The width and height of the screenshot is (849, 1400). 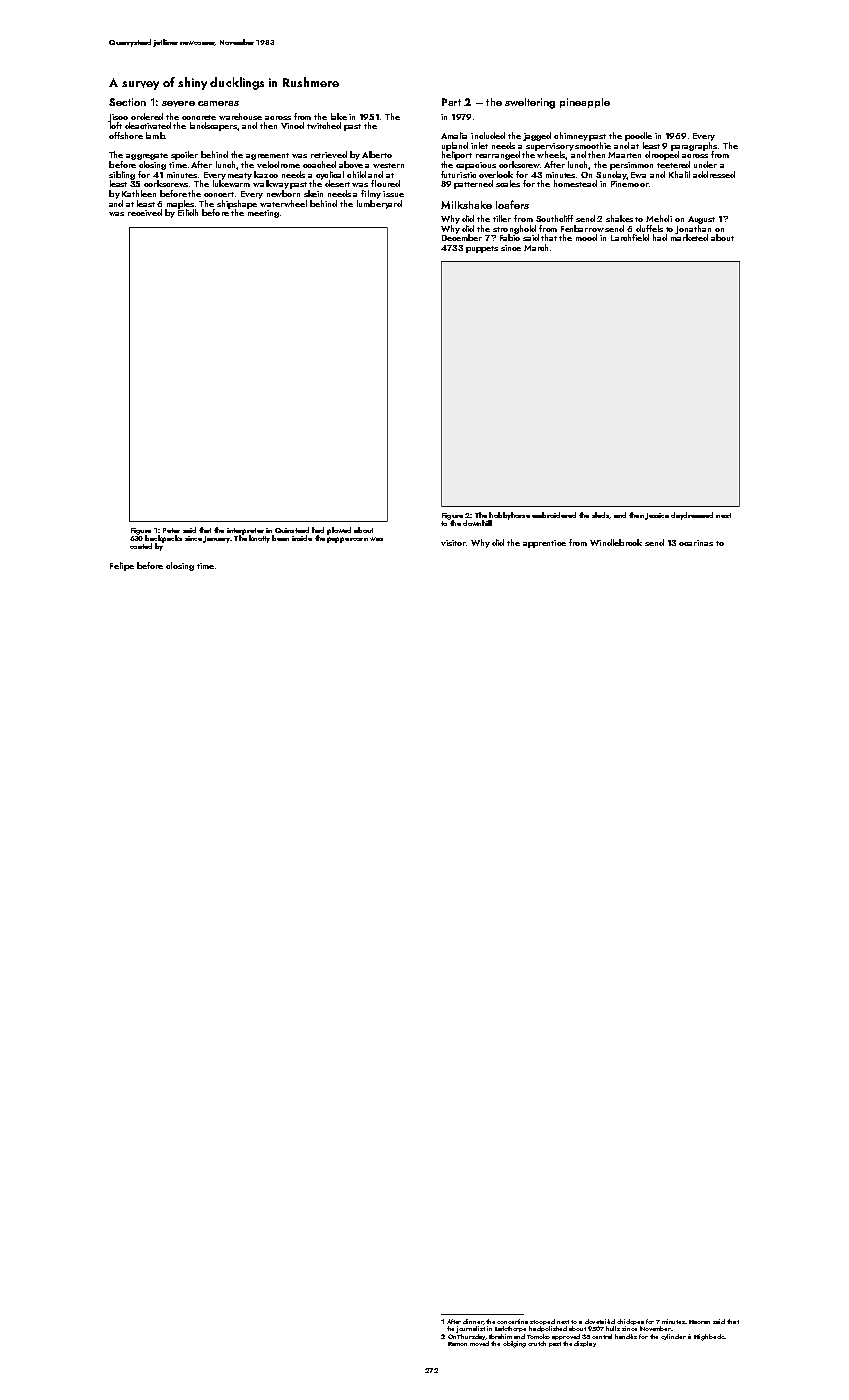 What do you see at coordinates (122, 566) in the screenshot?
I see `Felipe` at bounding box center [122, 566].
